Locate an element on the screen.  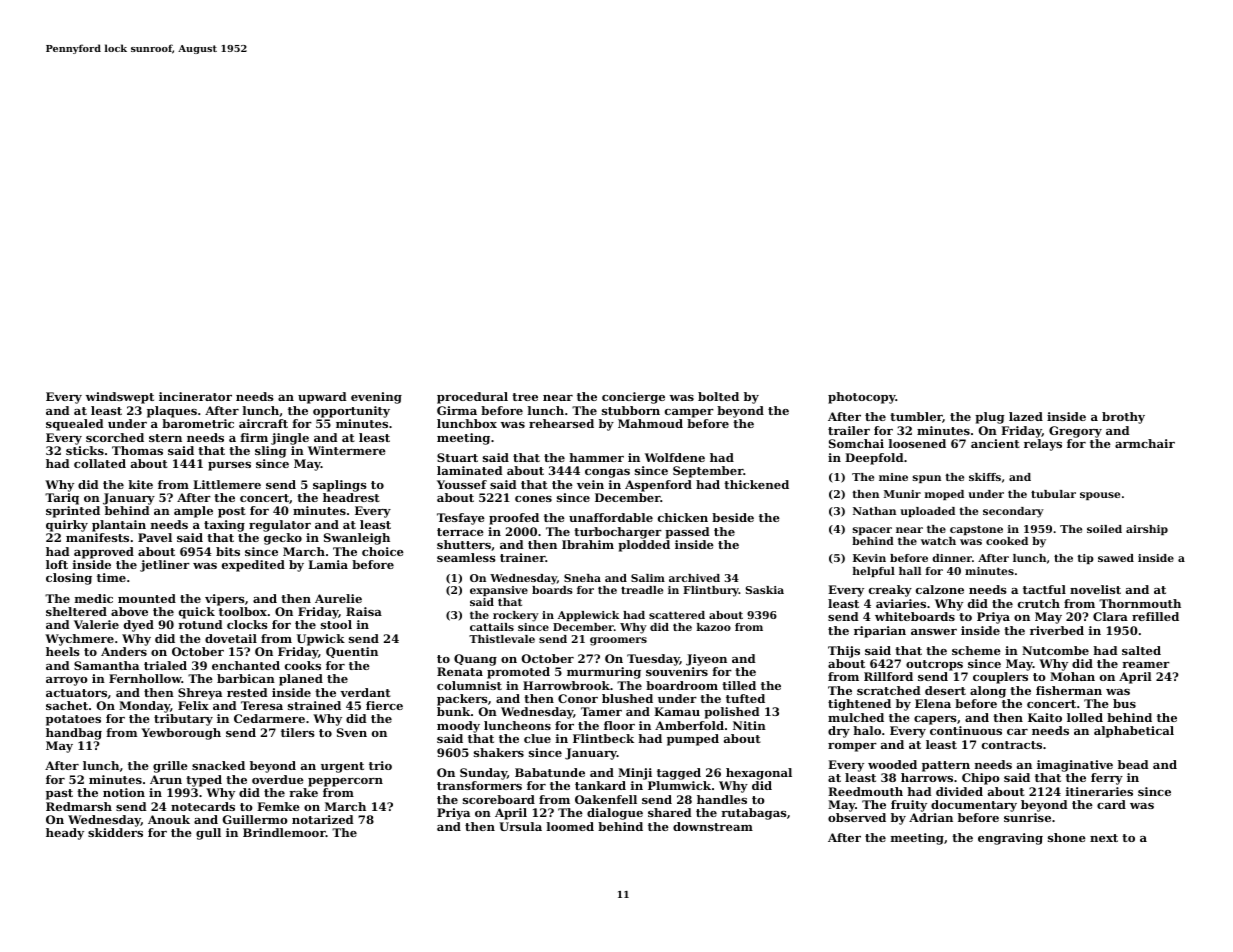
next is located at coordinates (1104, 838).
